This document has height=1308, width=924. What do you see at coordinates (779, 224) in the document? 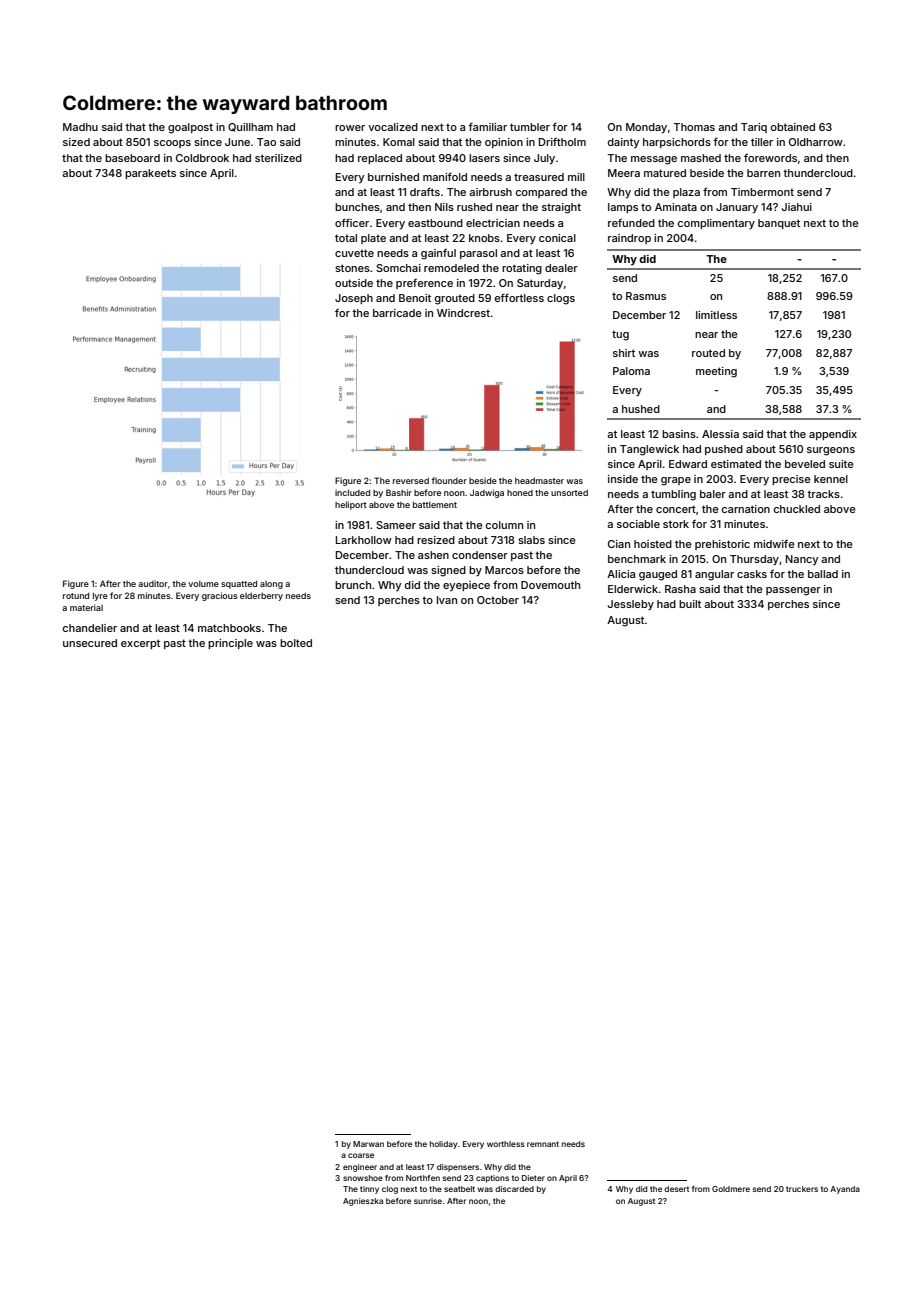
I see `banquet` at bounding box center [779, 224].
